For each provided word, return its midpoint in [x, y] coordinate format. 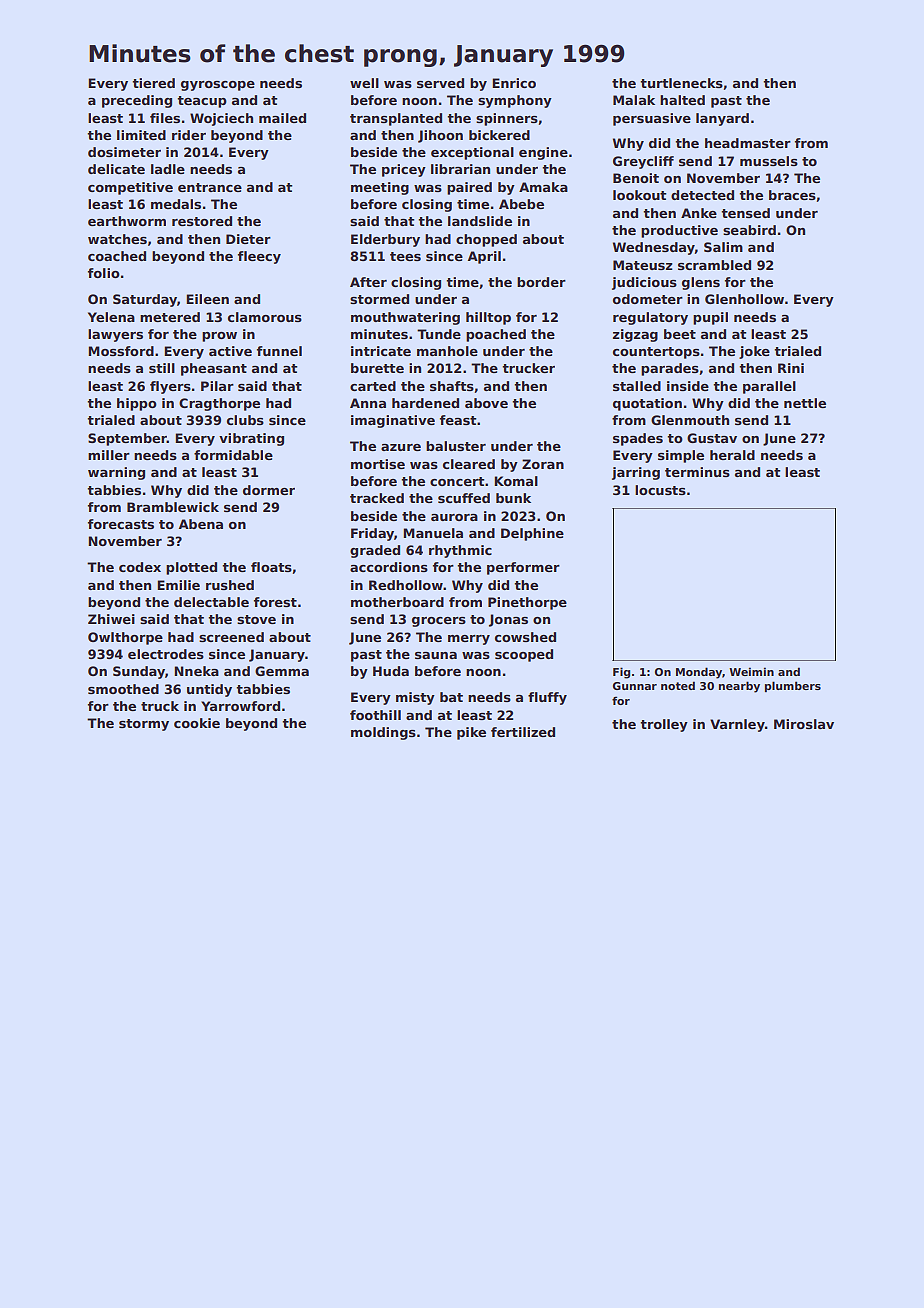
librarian [460, 169]
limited [141, 135]
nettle [805, 403]
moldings [383, 733]
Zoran [543, 464]
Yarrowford [240, 706]
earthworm [127, 221]
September [127, 439]
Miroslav [804, 724]
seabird [749, 230]
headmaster [748, 143]
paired [469, 188]
